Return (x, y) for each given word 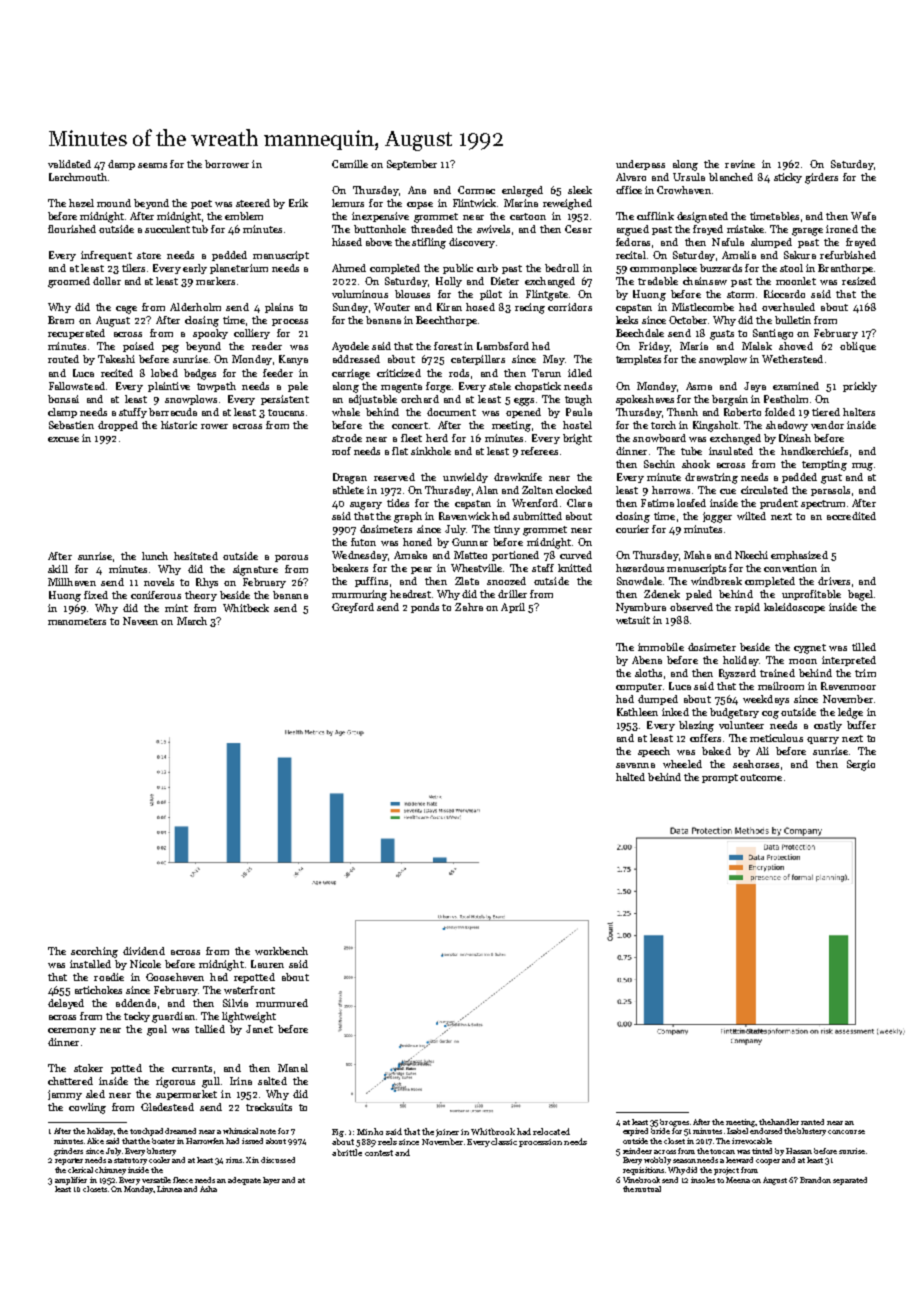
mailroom (781, 686)
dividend (144, 951)
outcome (761, 777)
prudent (779, 504)
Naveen (140, 621)
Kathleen (637, 712)
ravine (740, 164)
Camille (350, 164)
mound (114, 203)
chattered (70, 1081)
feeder (278, 373)
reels (387, 1141)
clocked (574, 490)
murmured (282, 1003)
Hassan (799, 1151)
